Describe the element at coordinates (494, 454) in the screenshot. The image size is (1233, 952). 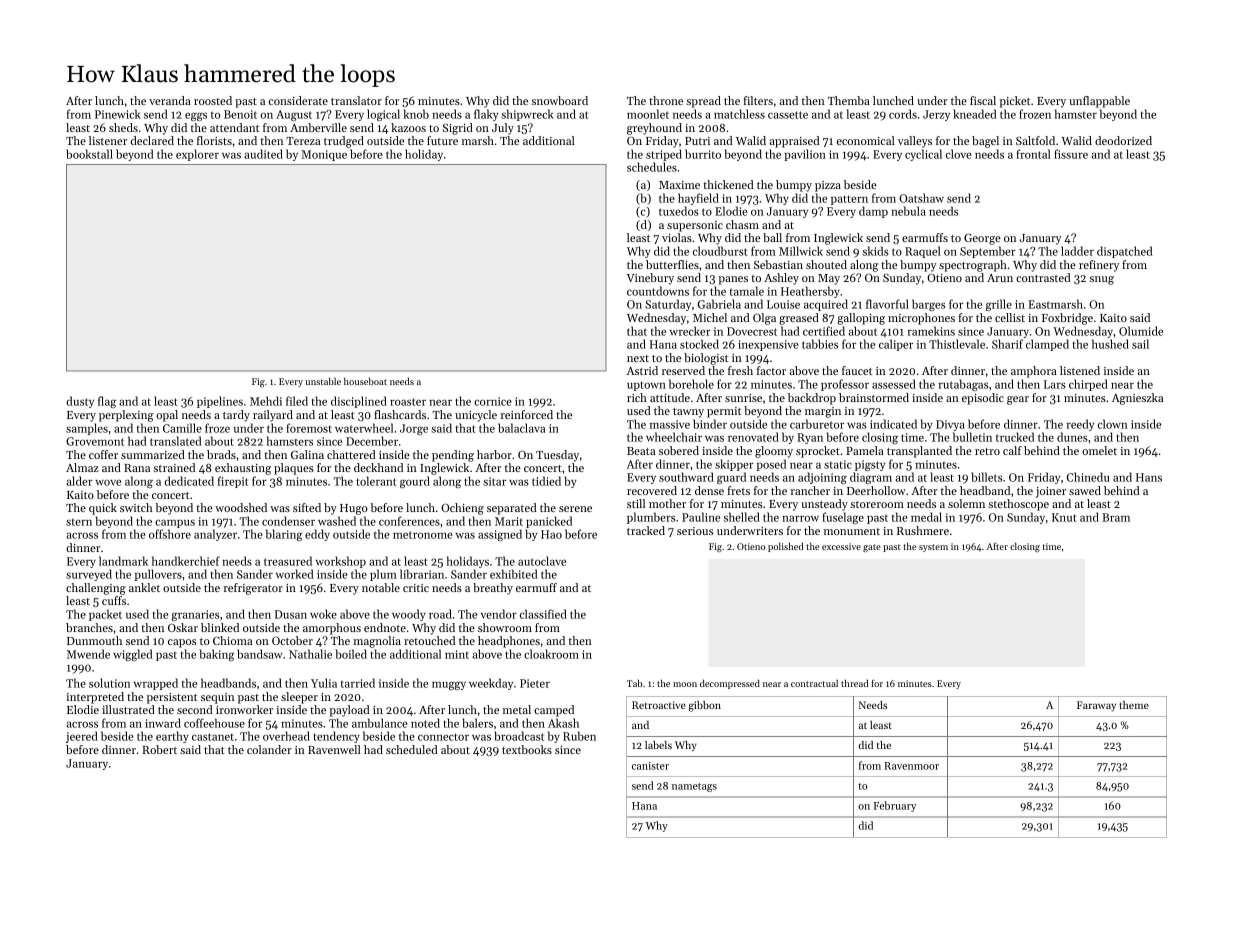
I see `harbor` at that location.
